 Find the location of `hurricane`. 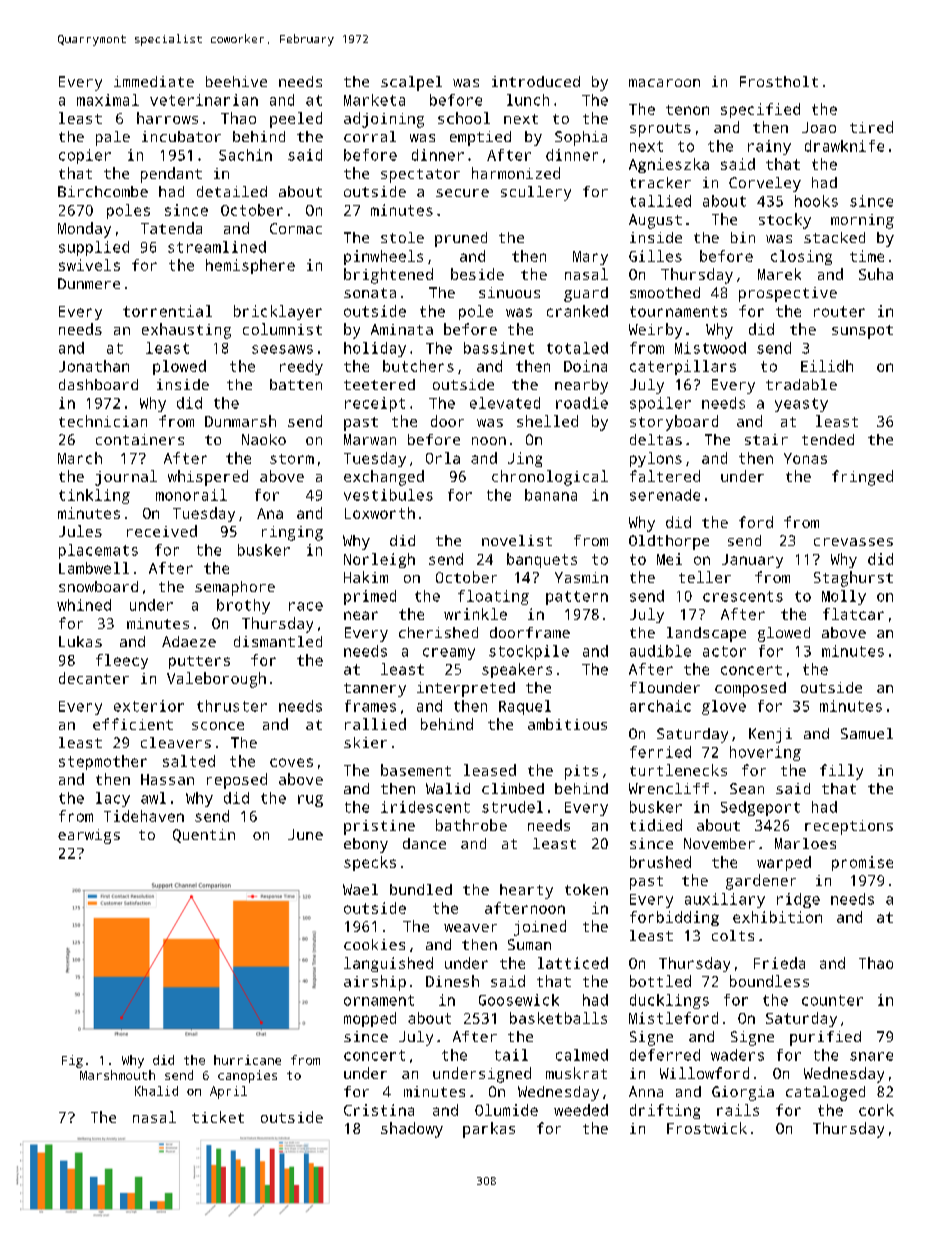

hurricane is located at coordinates (247, 1060).
